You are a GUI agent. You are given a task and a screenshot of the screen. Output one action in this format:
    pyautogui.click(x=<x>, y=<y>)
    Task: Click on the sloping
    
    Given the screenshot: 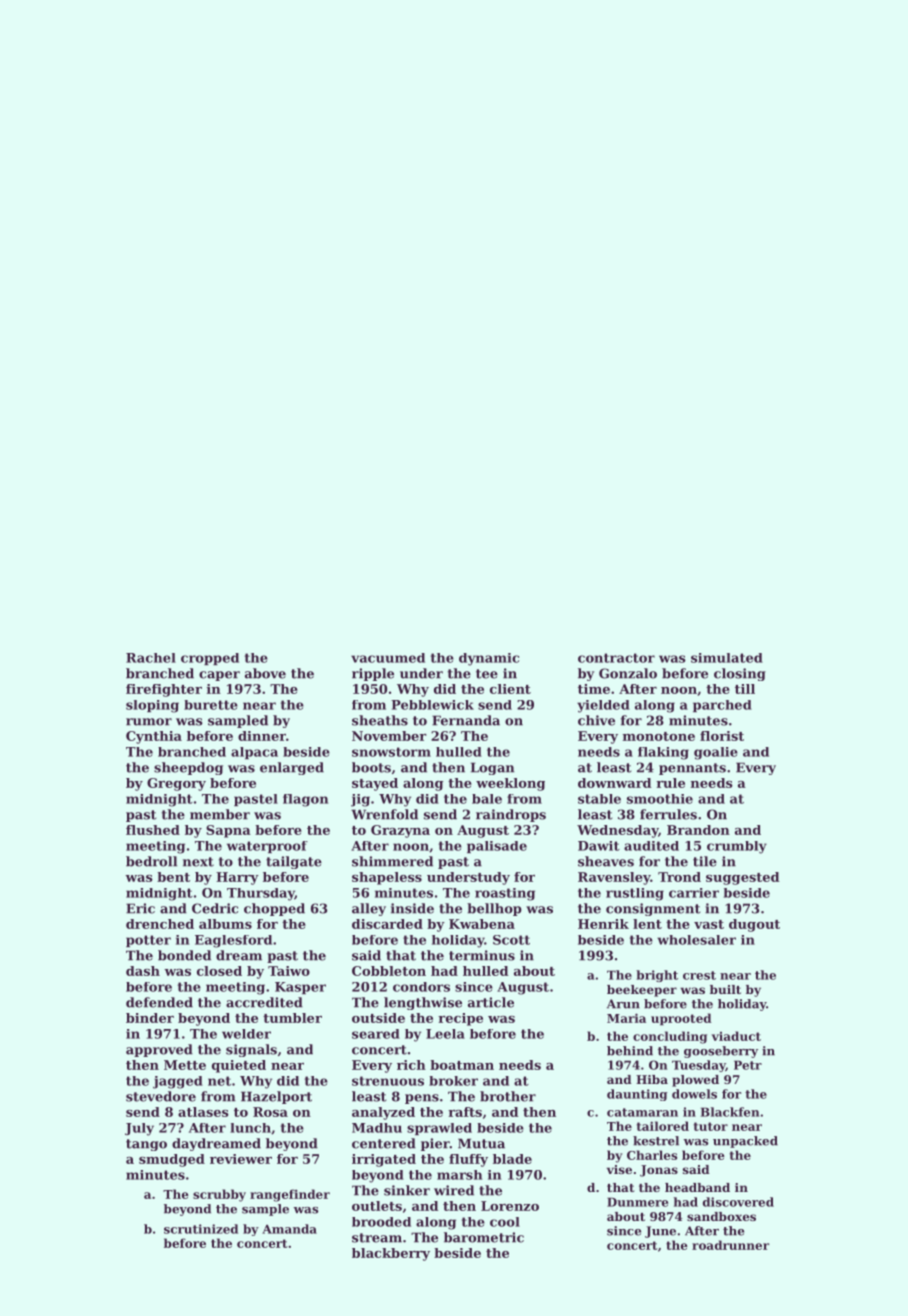 What is the action you would take?
    pyautogui.click(x=152, y=706)
